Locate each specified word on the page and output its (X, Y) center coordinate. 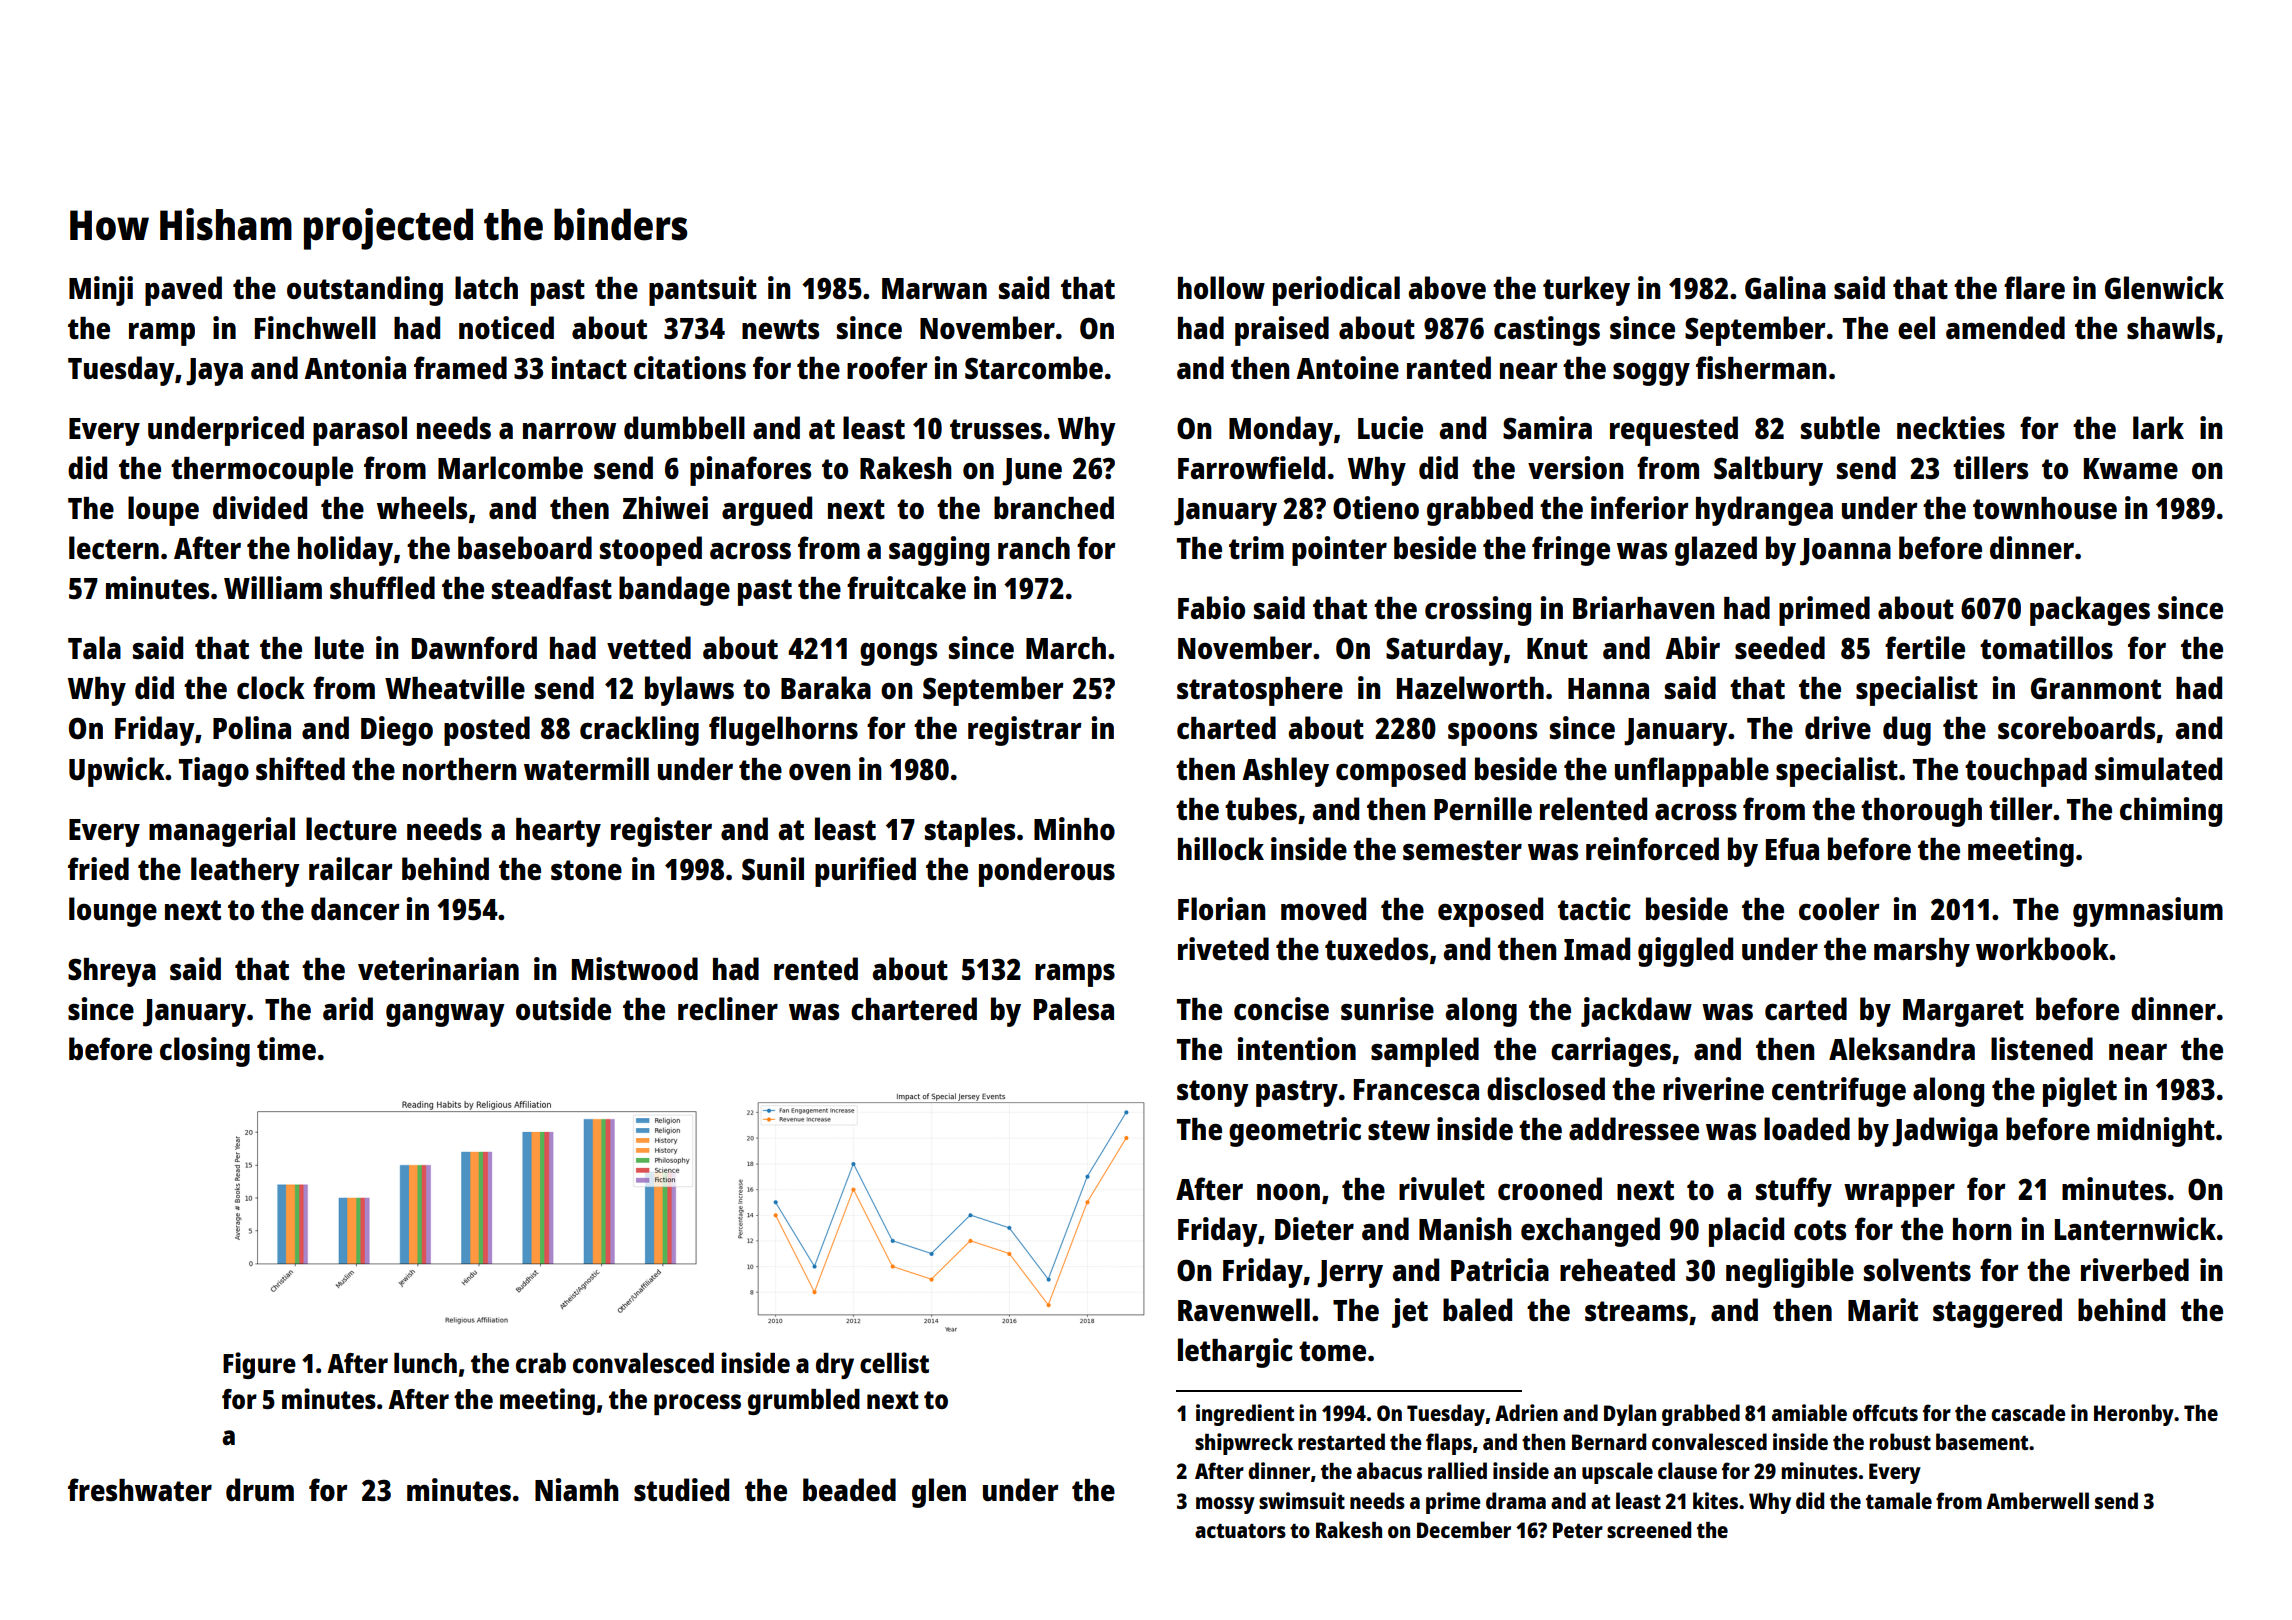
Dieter (1314, 1228)
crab (541, 1363)
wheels (422, 508)
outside (563, 1009)
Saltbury (1768, 471)
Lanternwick (2135, 1229)
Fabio (1211, 607)
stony (1213, 1093)
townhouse (2045, 508)
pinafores (750, 471)
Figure (259, 1365)
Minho (1074, 828)
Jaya (214, 372)
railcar (350, 868)
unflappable (1692, 772)
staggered (1997, 1313)
